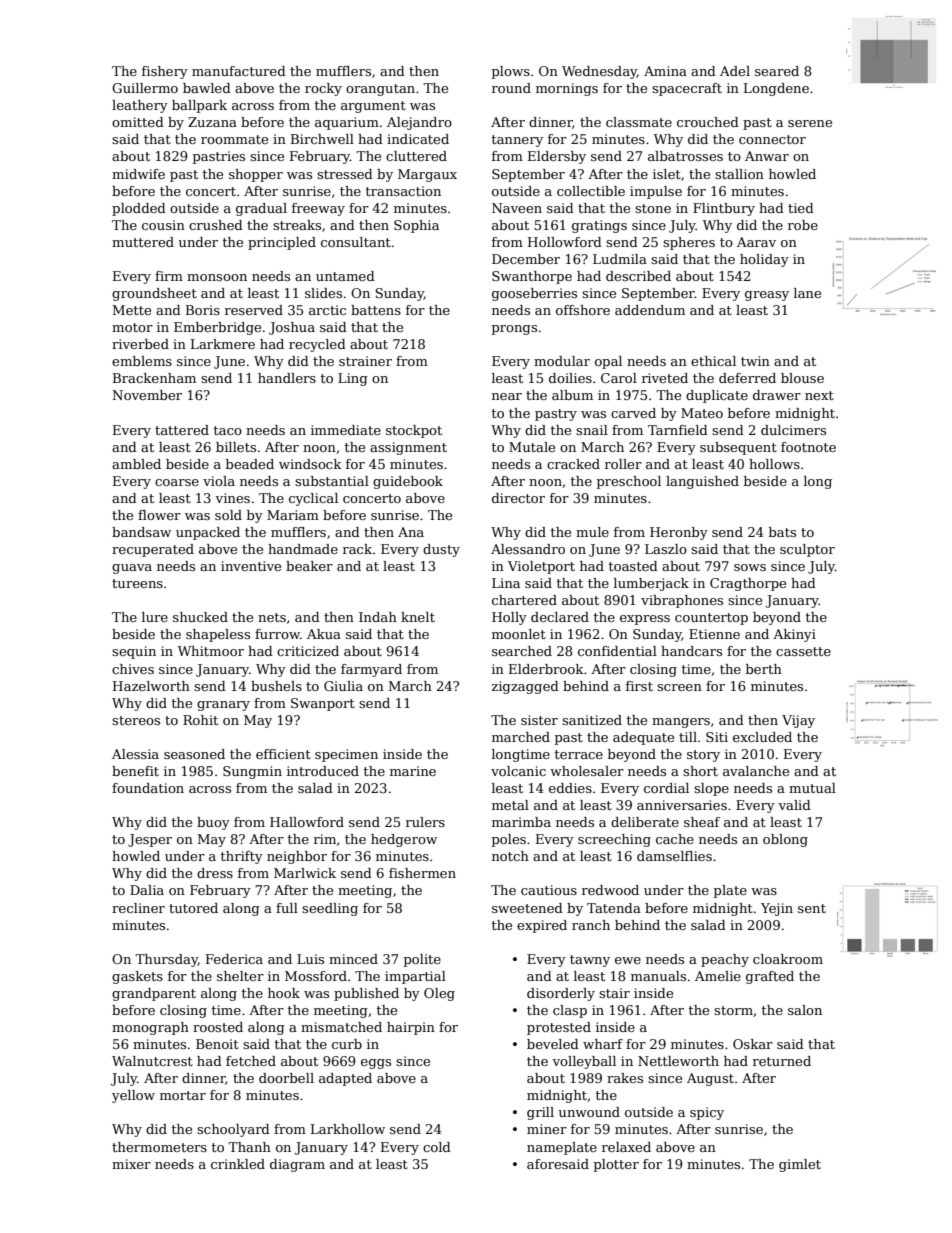  Describe the element at coordinates (441, 550) in the document. I see `dusty` at that location.
